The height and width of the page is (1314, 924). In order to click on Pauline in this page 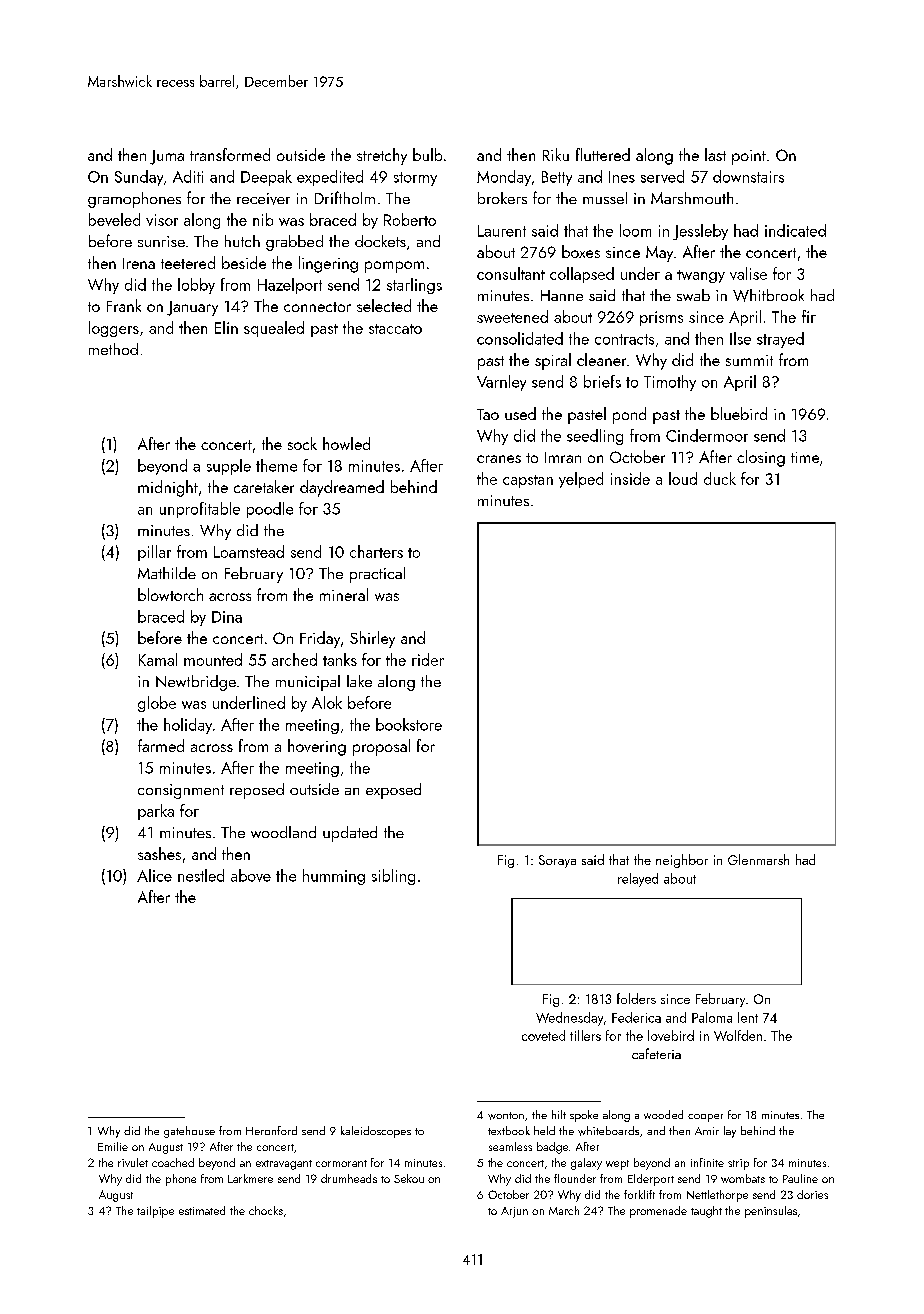, I will do `click(800, 1178)`.
